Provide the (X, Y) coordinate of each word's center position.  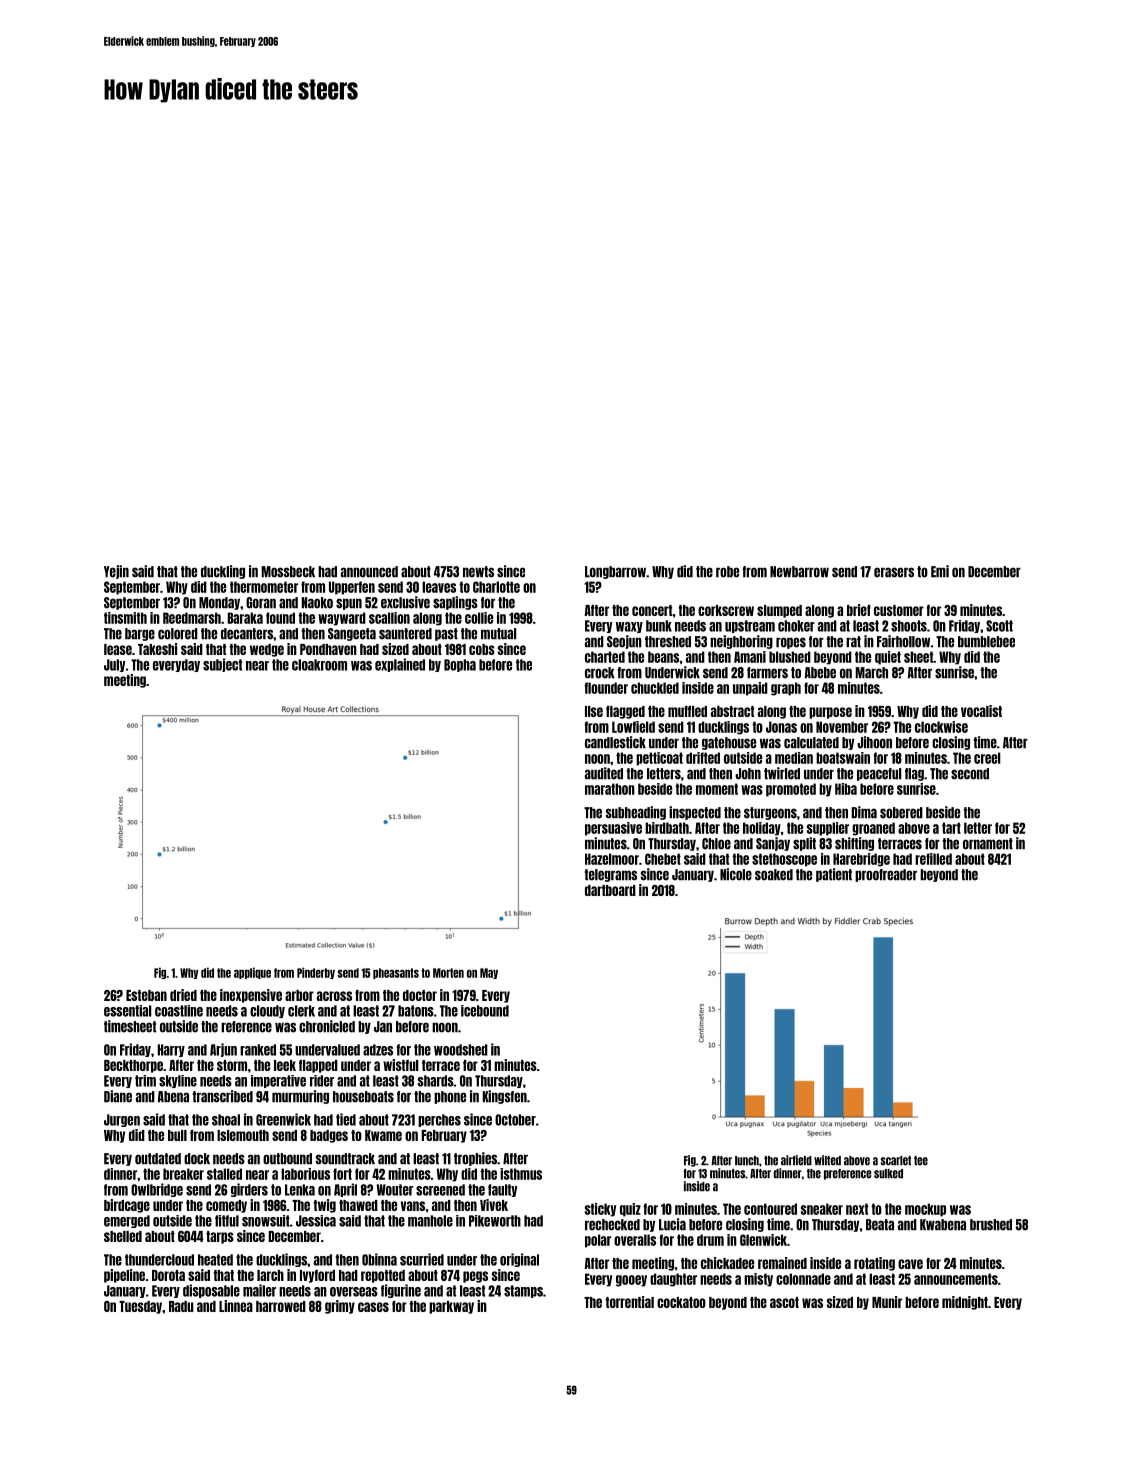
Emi (940, 571)
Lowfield (633, 727)
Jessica (316, 1221)
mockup (925, 1210)
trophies (475, 1159)
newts (478, 572)
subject (222, 665)
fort (342, 1174)
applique (252, 973)
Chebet (663, 859)
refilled (933, 859)
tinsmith (125, 618)
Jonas (781, 727)
